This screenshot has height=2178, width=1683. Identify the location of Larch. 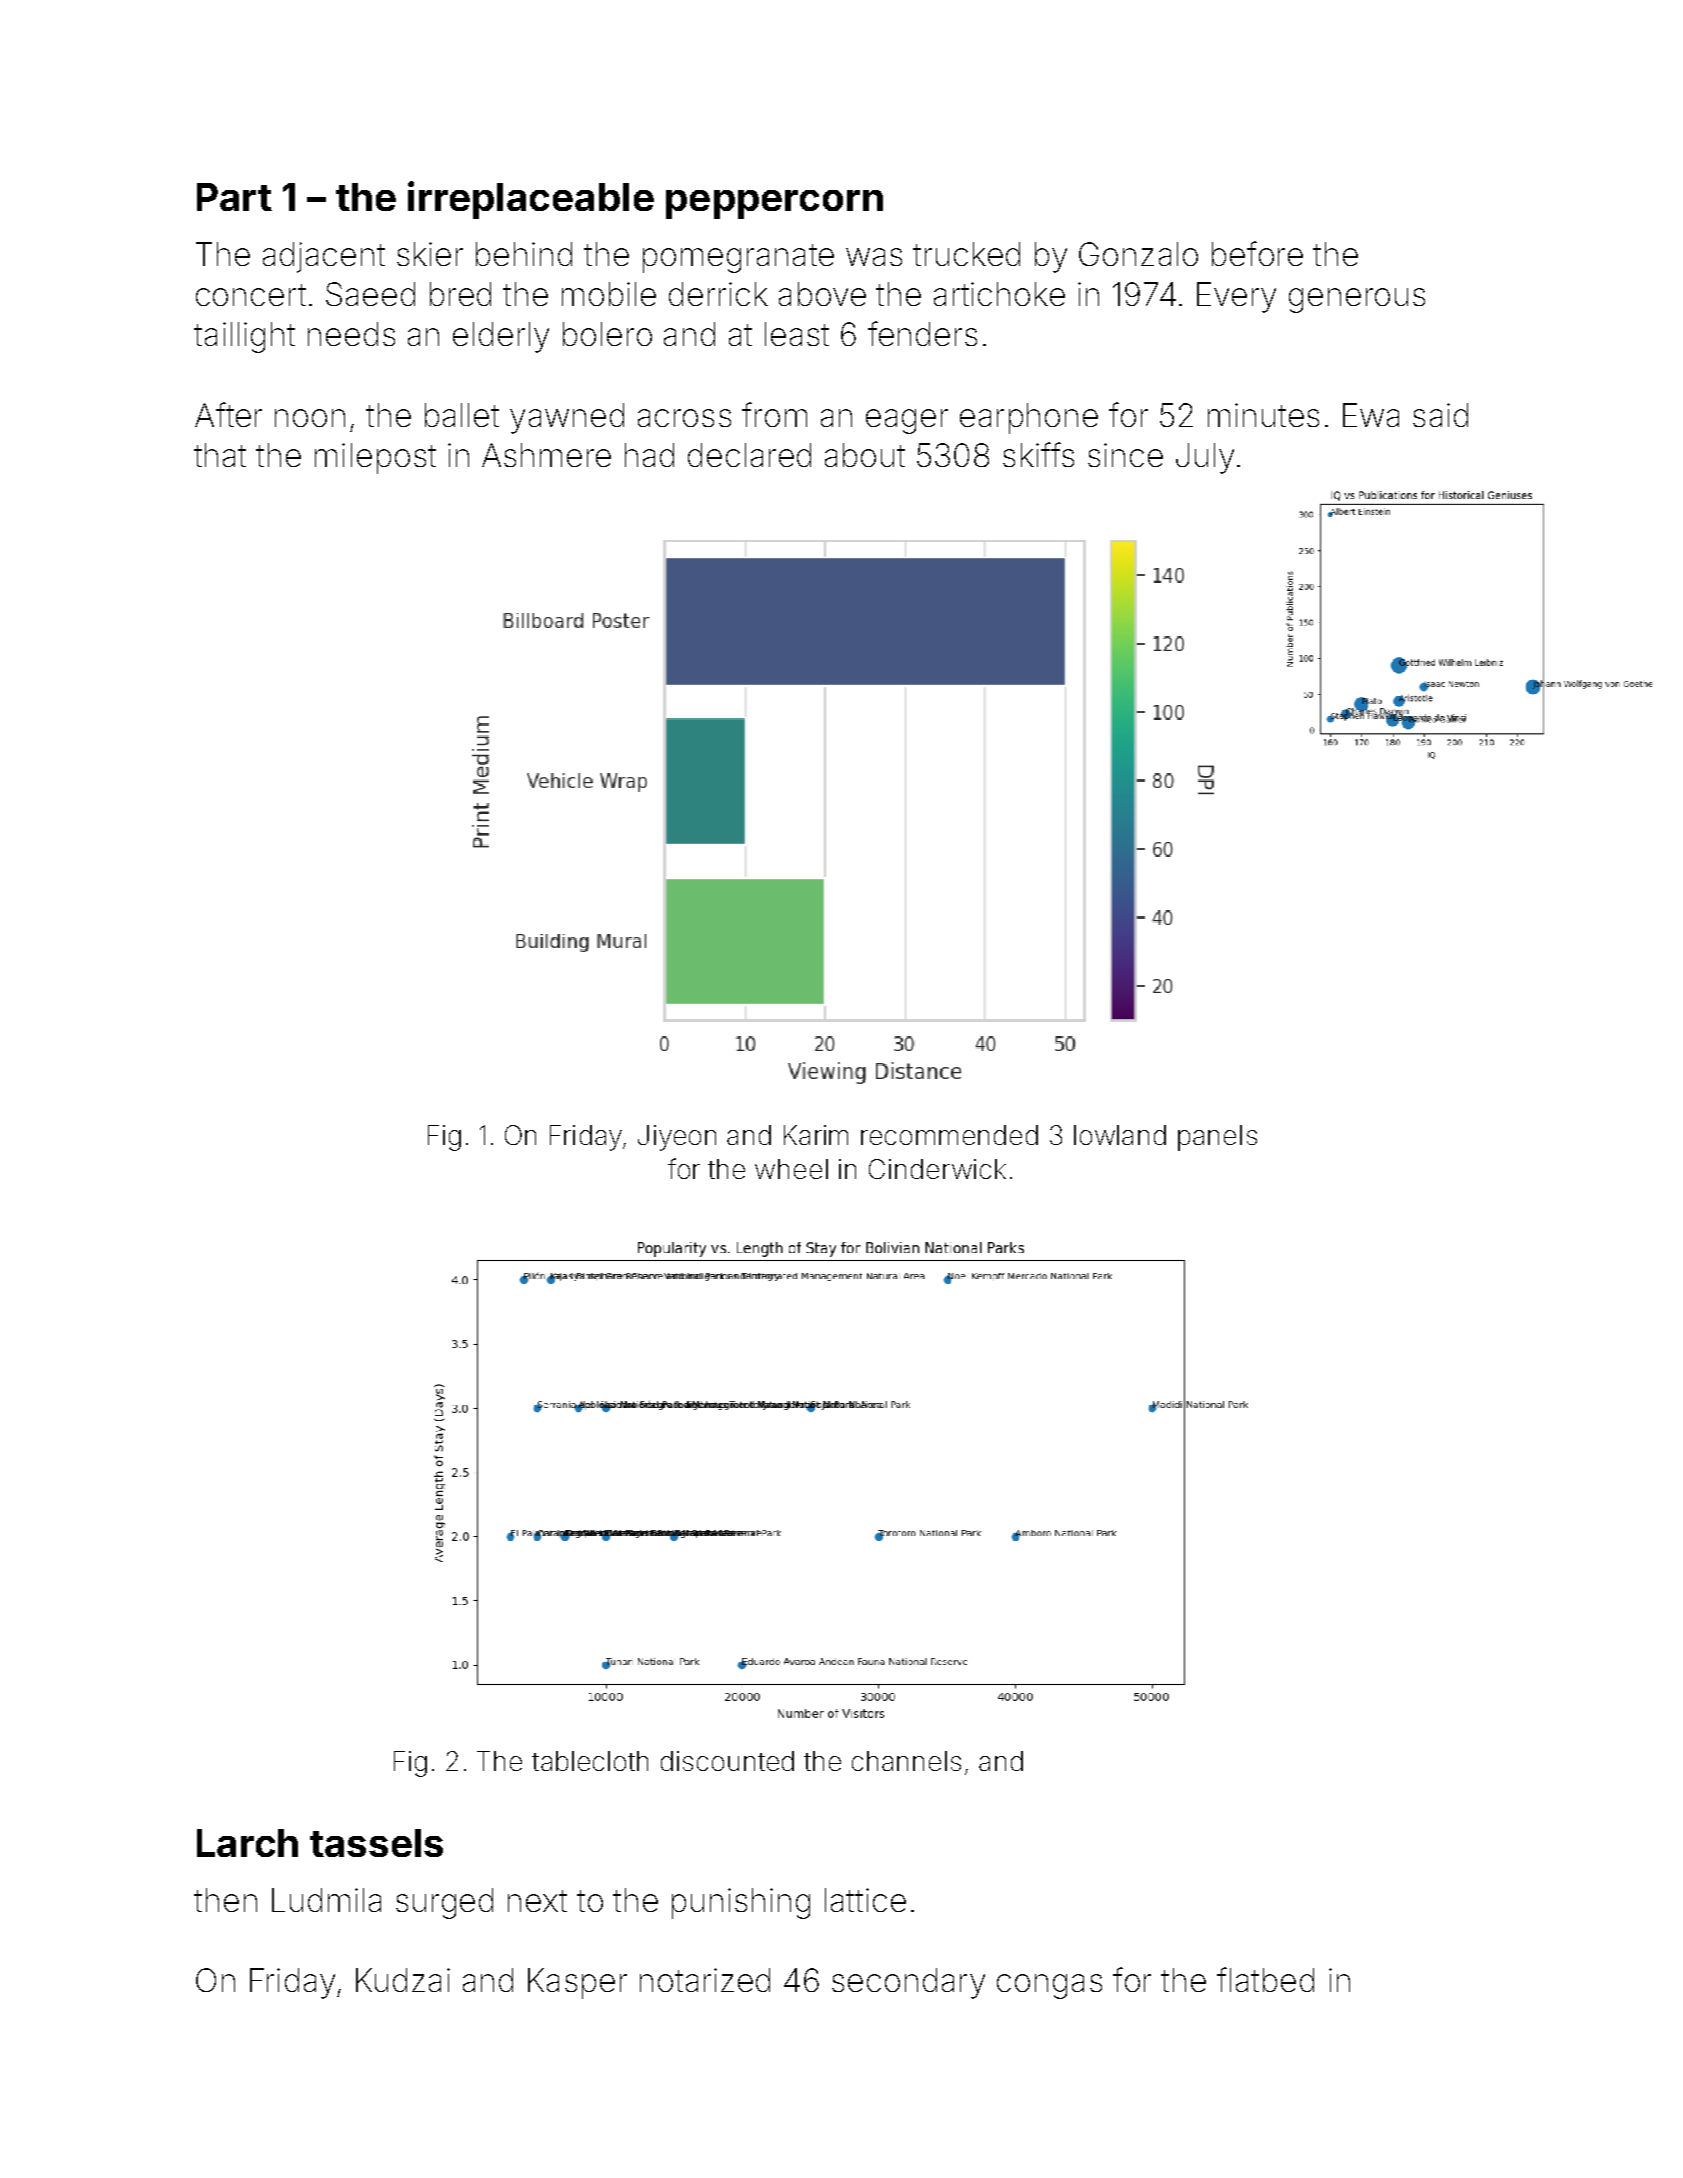
(247, 1843).
